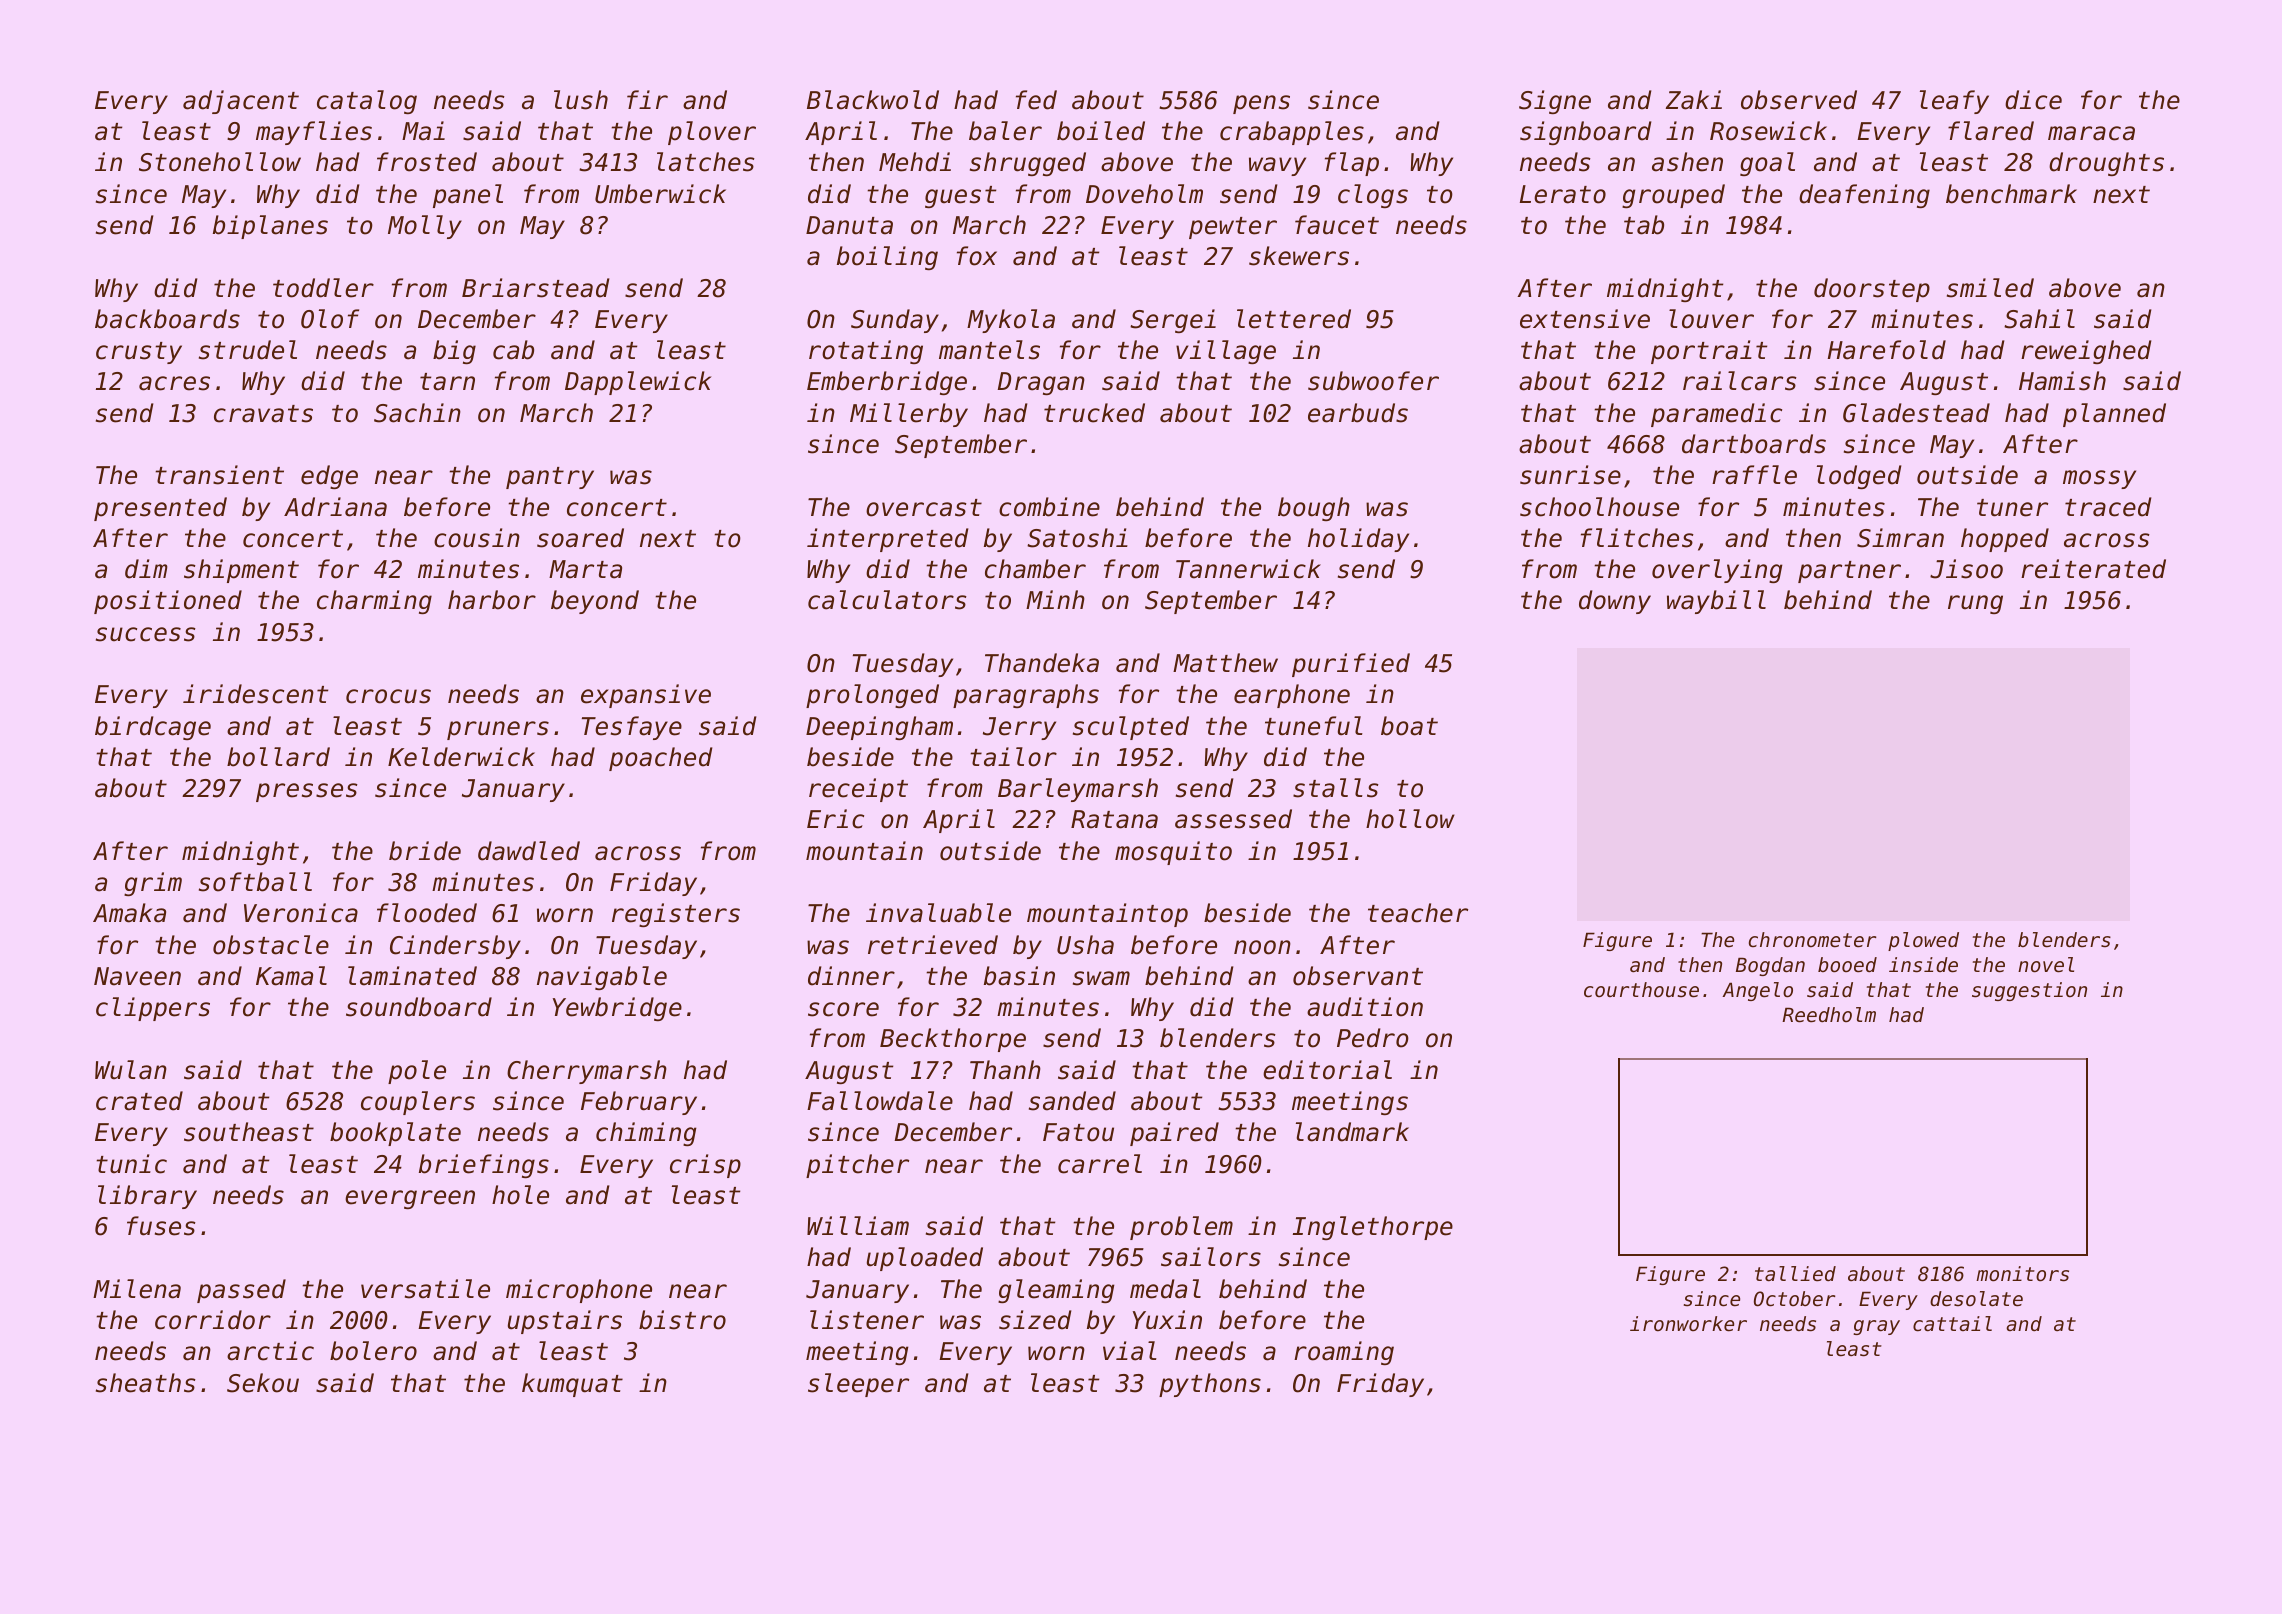  Describe the element at coordinates (1314, 509) in the image. I see `bough` at that location.
